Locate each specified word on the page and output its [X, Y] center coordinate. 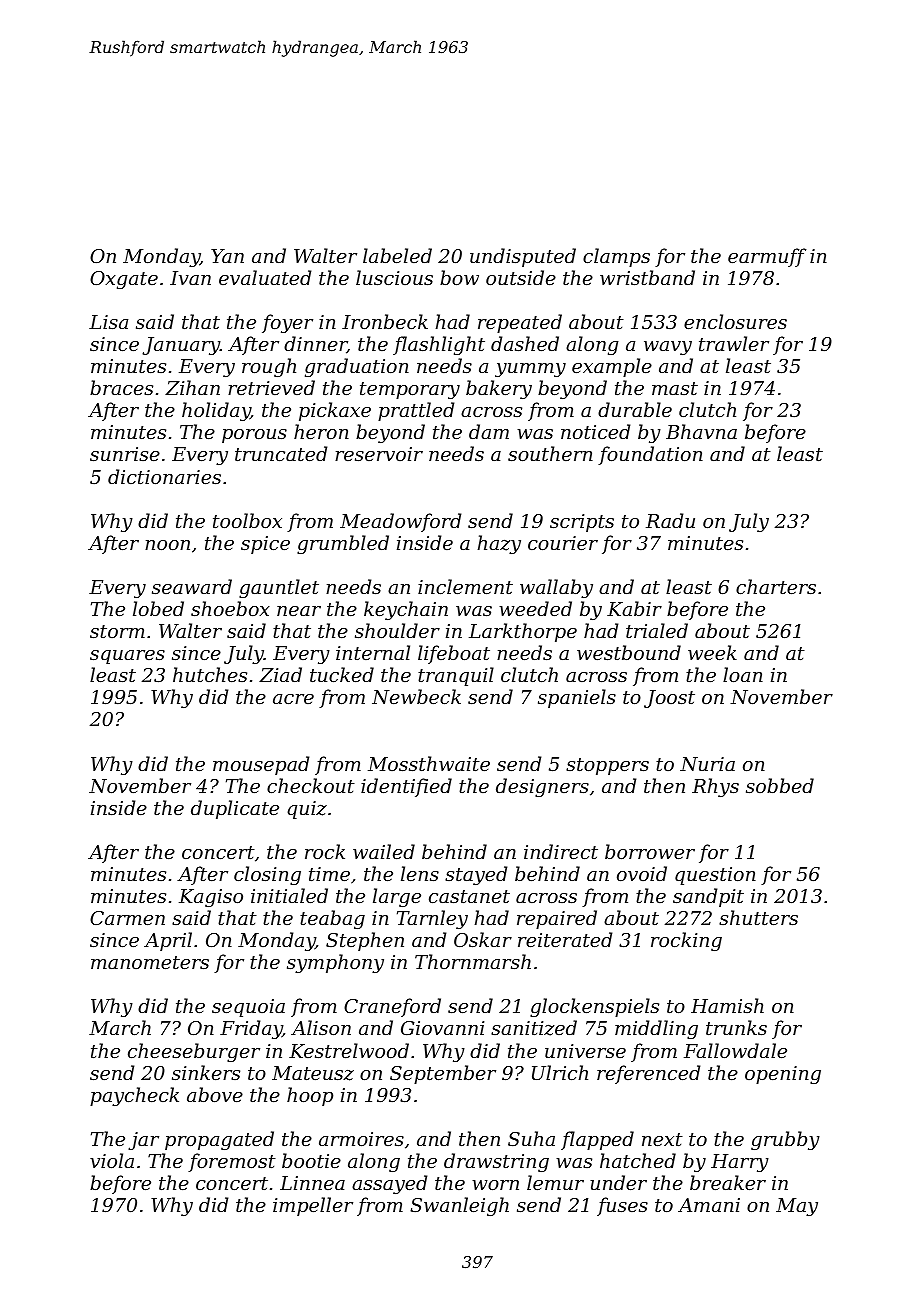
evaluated [265, 277]
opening [783, 1075]
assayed [389, 1184]
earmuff [767, 257]
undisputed [523, 257]
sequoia [248, 1008]
